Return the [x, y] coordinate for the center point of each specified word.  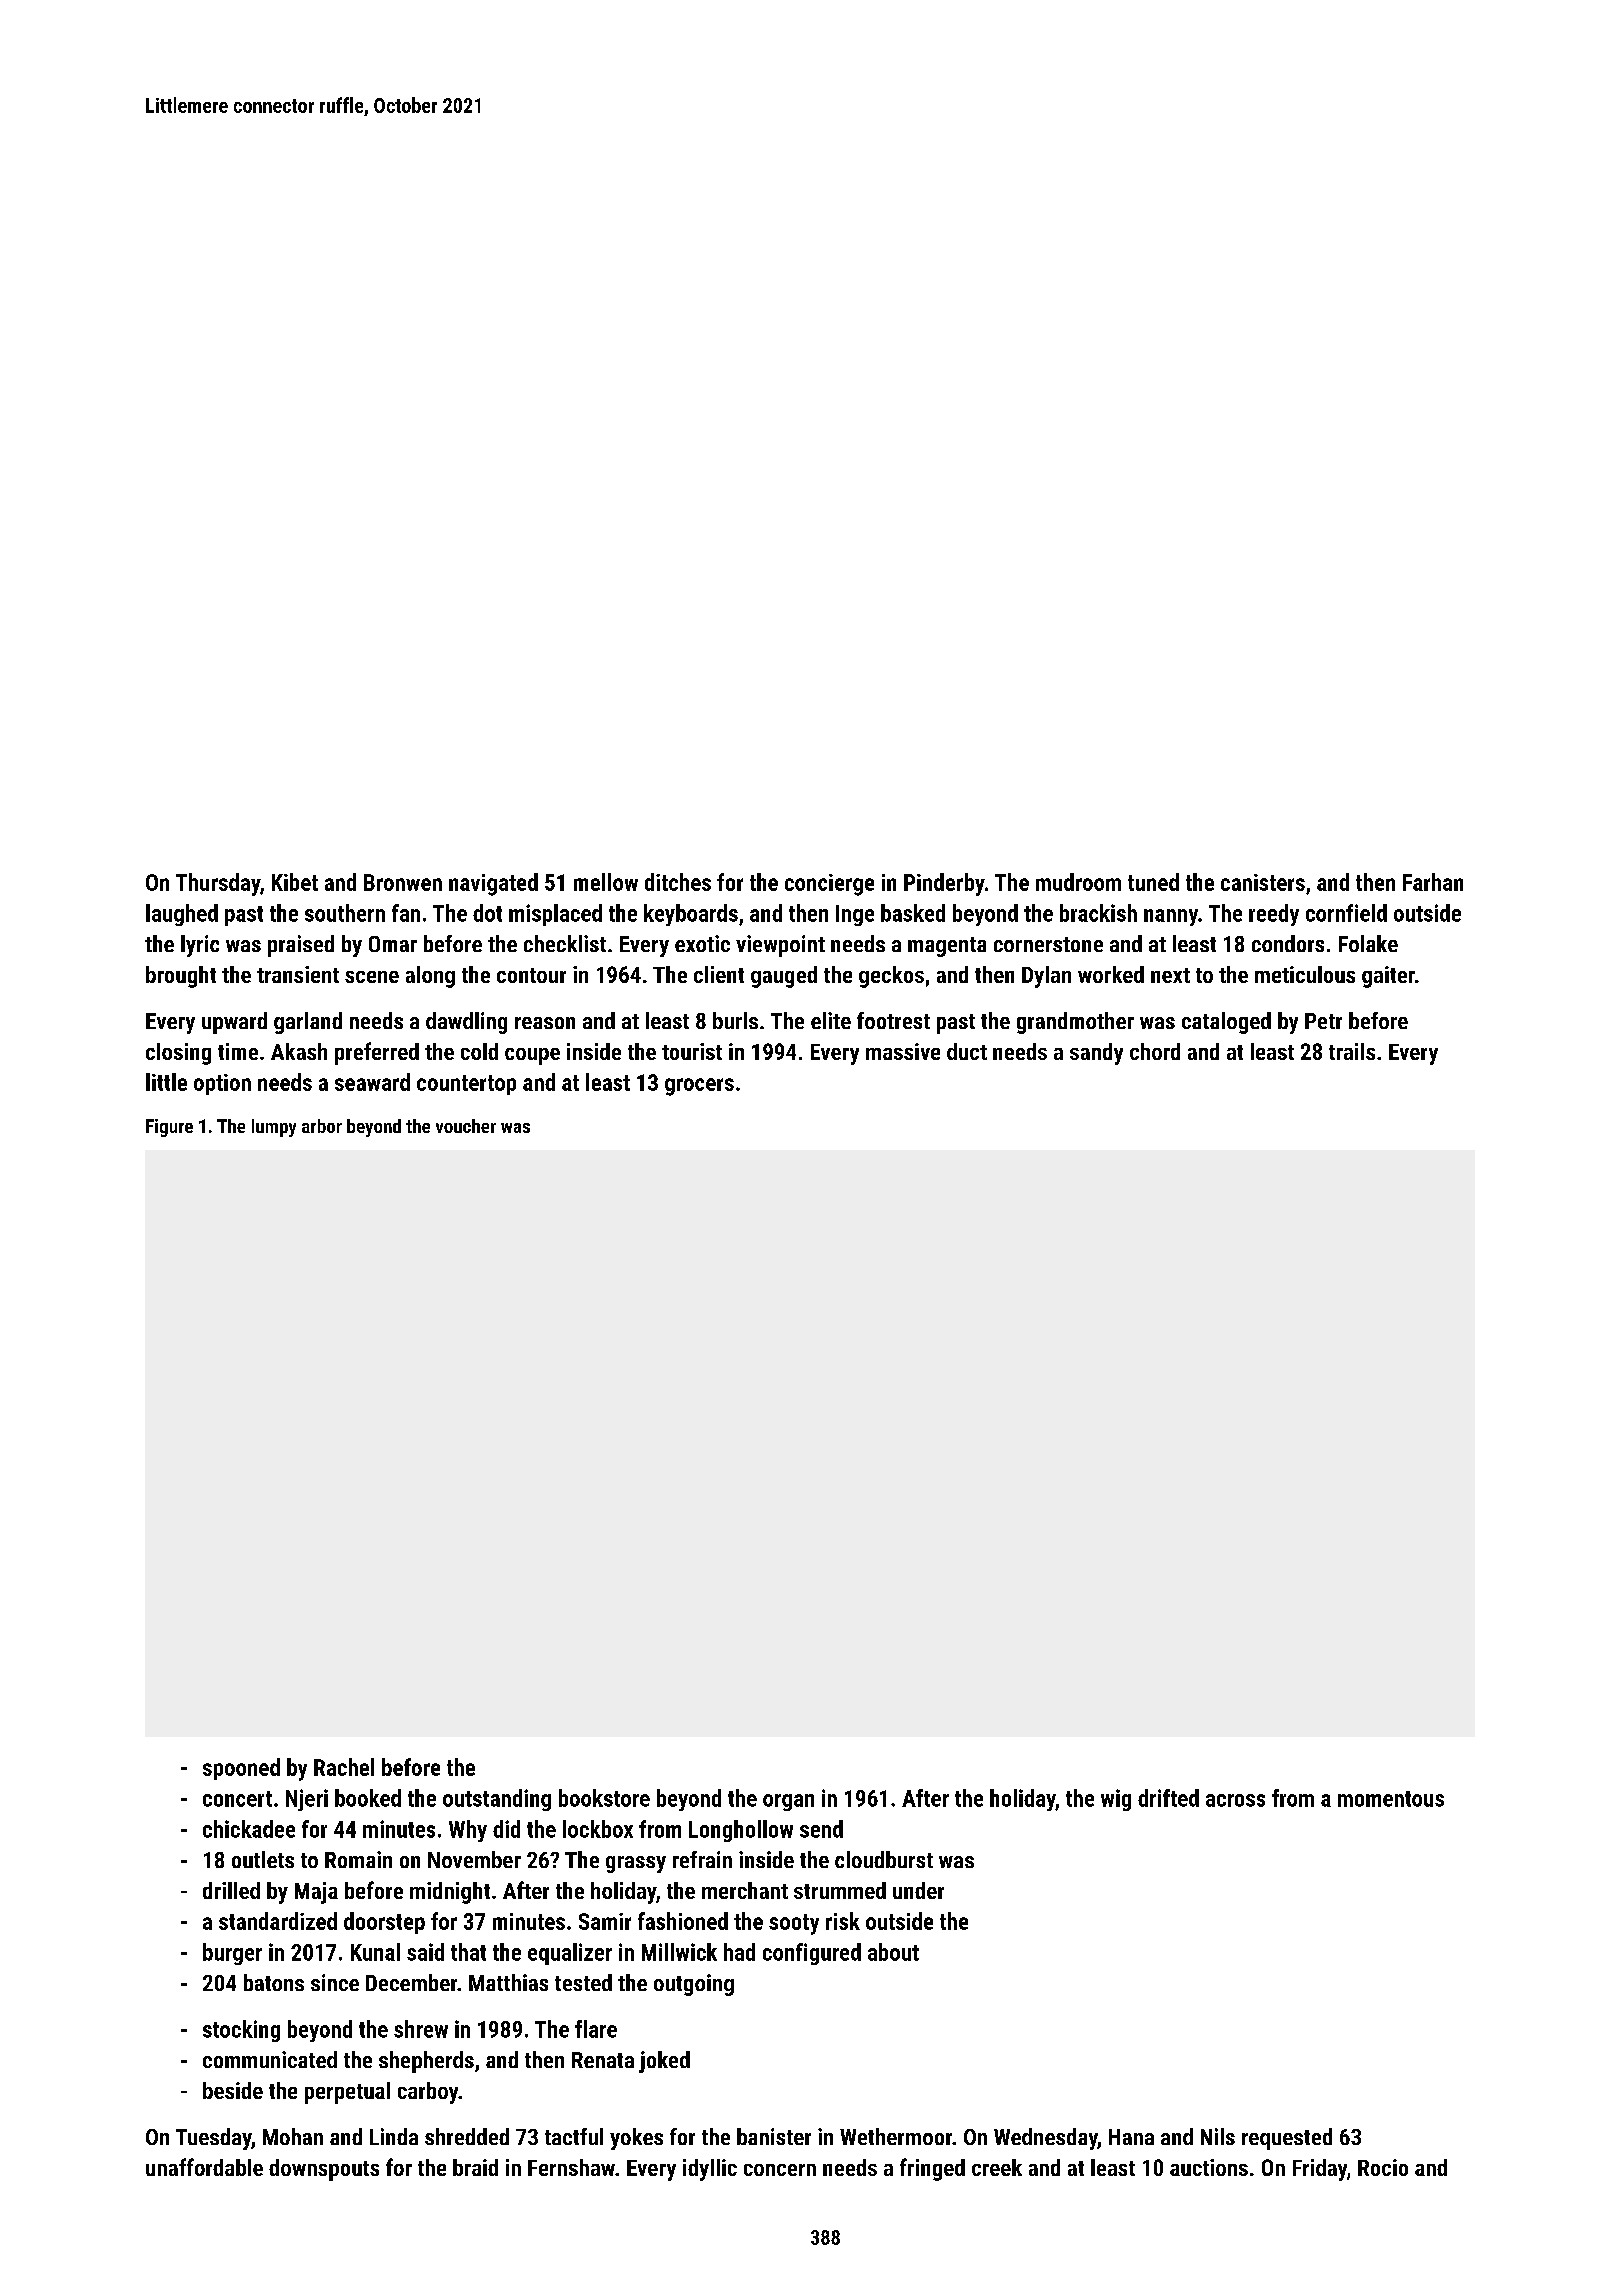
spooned [241, 1769]
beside [233, 2090]
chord [1155, 1051]
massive [903, 1051]
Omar [393, 944]
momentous [1391, 1799]
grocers [699, 1087]
